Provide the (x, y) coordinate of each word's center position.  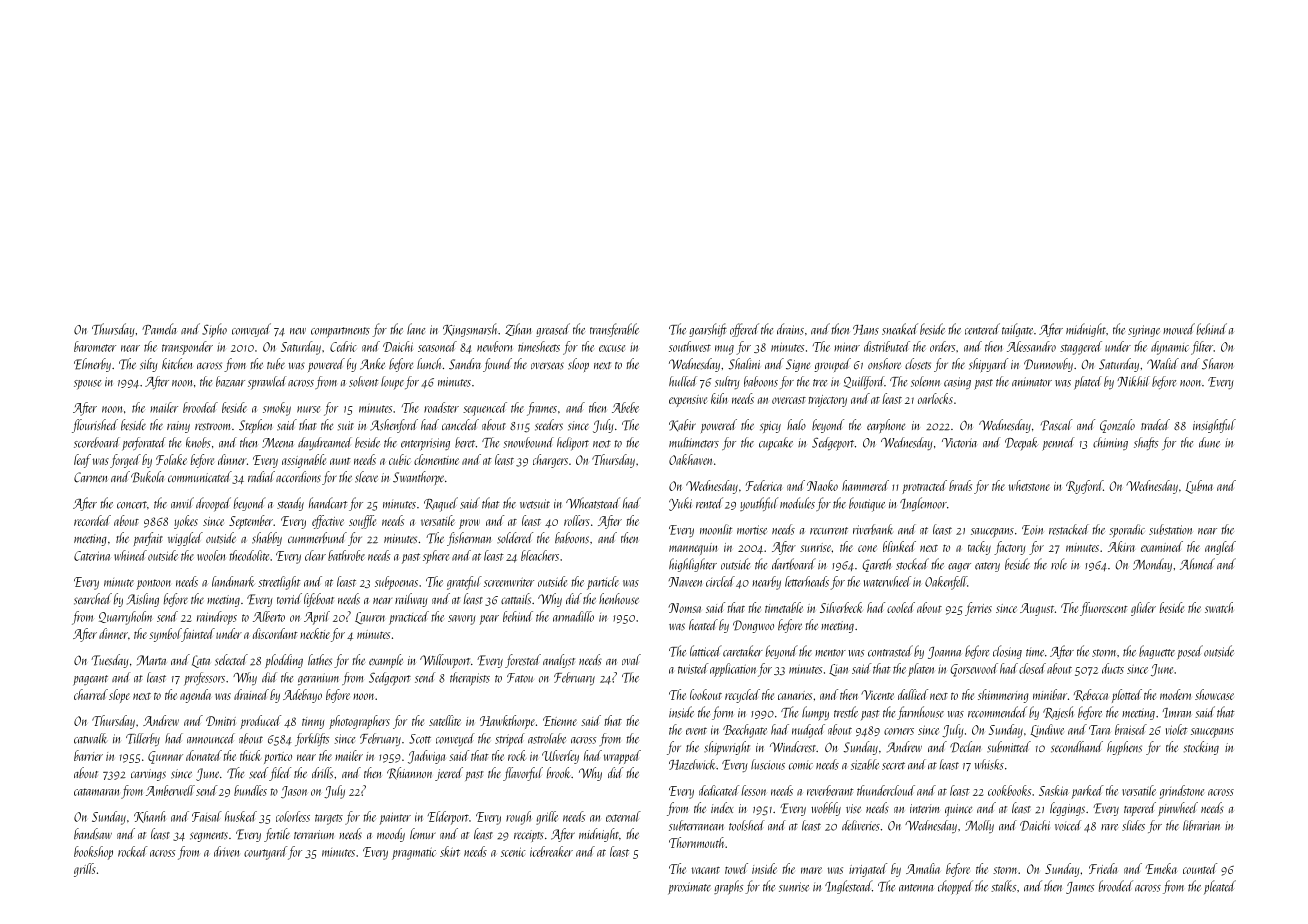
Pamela (159, 329)
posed (1190, 652)
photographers (359, 722)
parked (1087, 792)
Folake (171, 459)
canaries (795, 695)
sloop (578, 365)
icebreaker (551, 851)
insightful (1214, 426)
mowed (1179, 329)
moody (391, 835)
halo (796, 424)
